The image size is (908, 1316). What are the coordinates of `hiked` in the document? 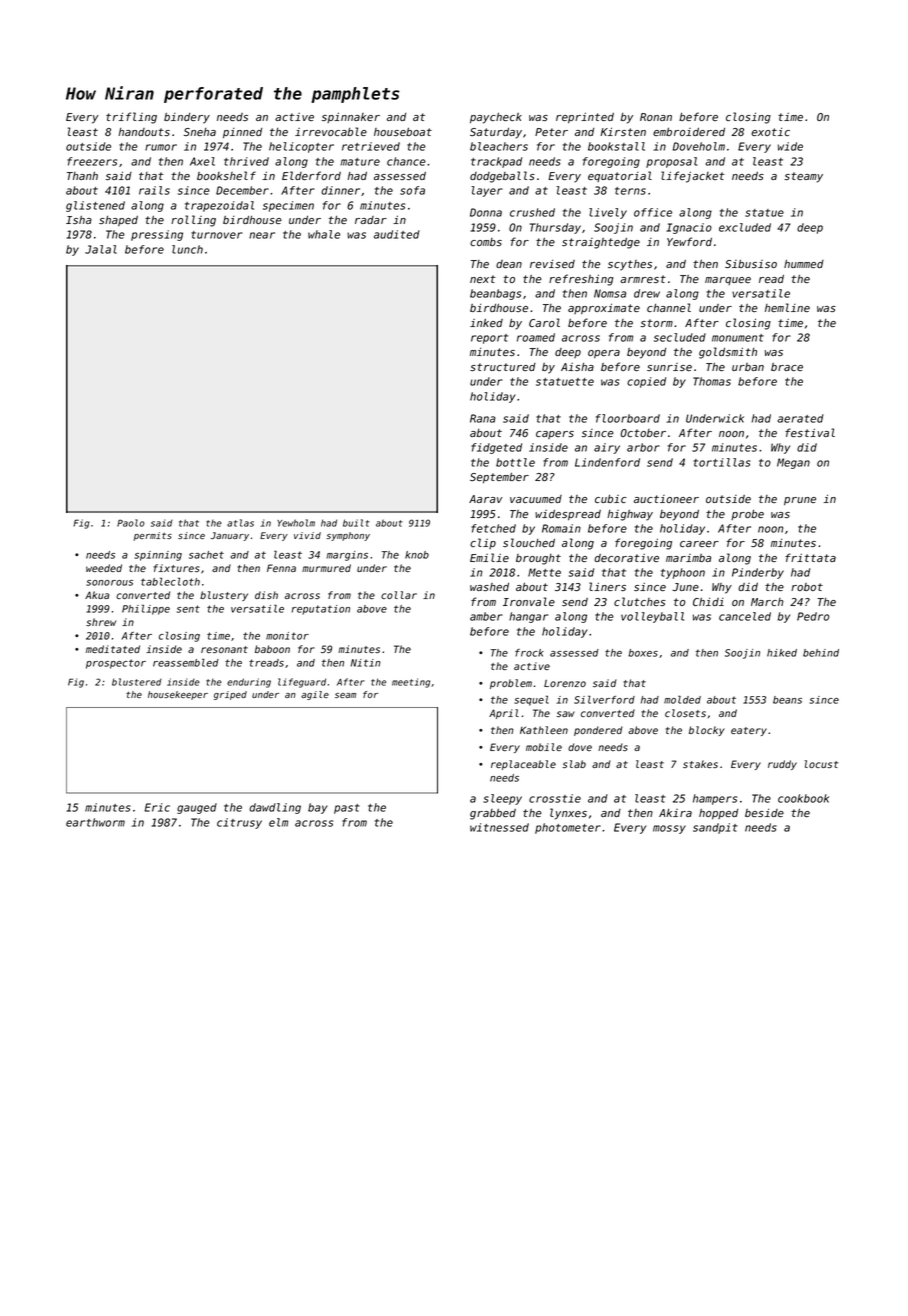 It's located at (782, 653).
